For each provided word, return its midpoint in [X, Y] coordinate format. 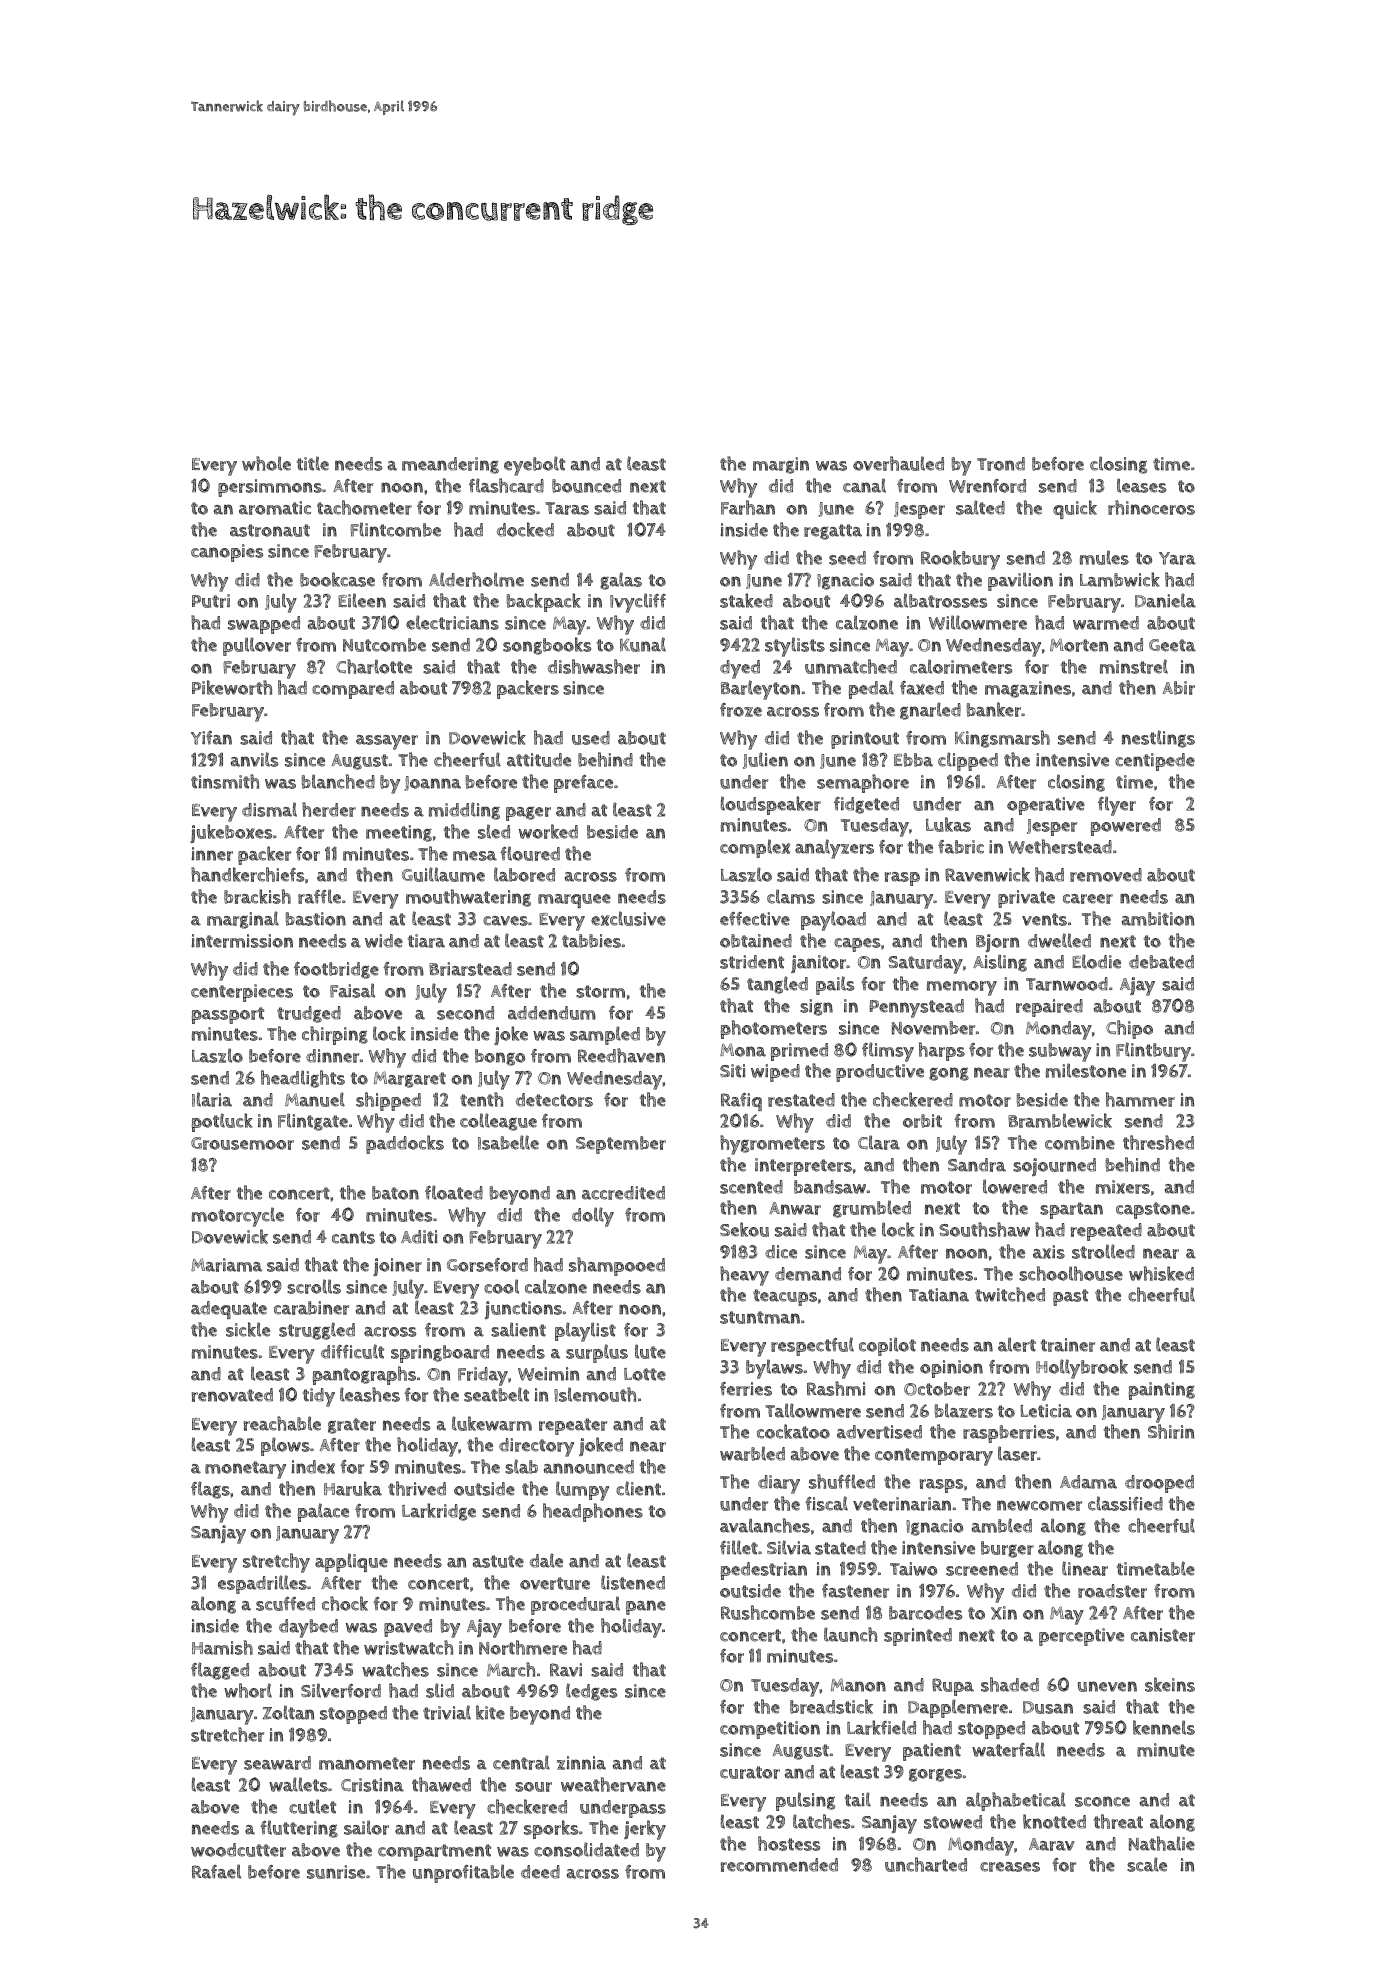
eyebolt [534, 466]
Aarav [1052, 1844]
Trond [1001, 464]
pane [646, 1607]
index [313, 1467]
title [313, 463]
